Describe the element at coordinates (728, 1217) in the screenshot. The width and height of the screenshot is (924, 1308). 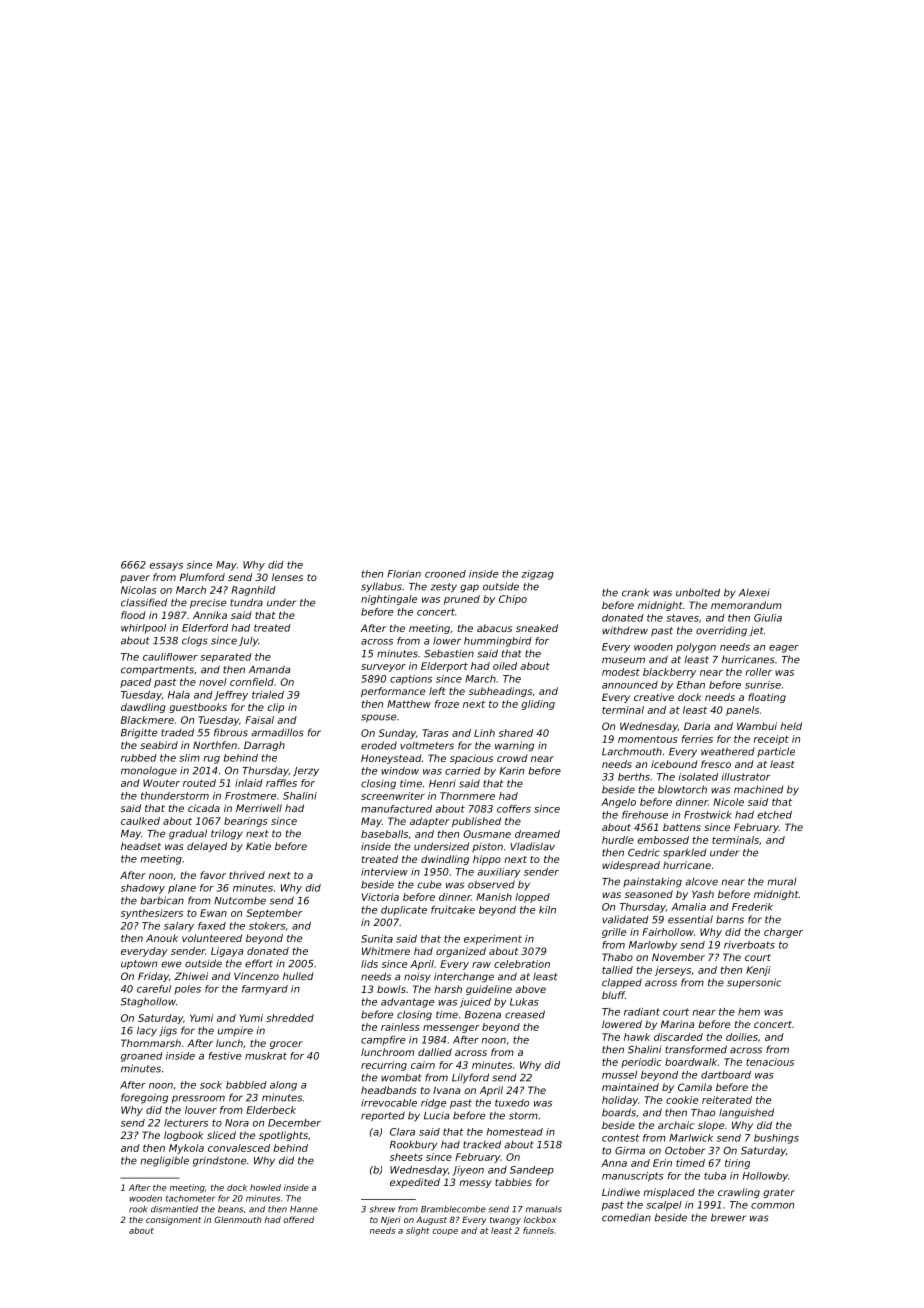
I see `brewer` at that location.
